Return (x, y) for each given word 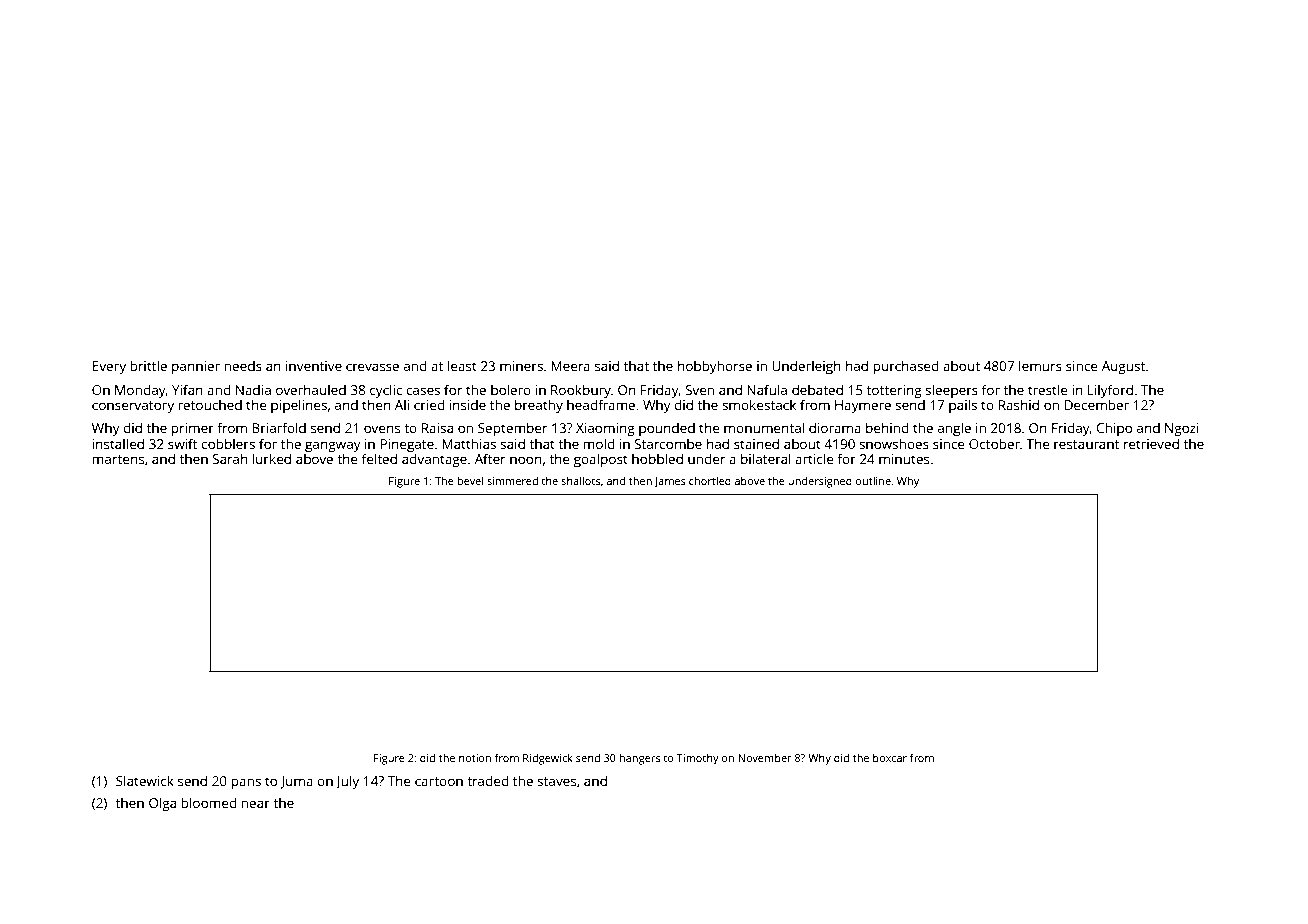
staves (556, 781)
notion (475, 758)
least (462, 365)
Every (109, 367)
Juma (296, 782)
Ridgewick (548, 759)
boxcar (890, 757)
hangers (640, 759)
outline (873, 481)
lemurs (1040, 365)
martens (118, 459)
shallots (580, 480)
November (765, 757)
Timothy (698, 759)
